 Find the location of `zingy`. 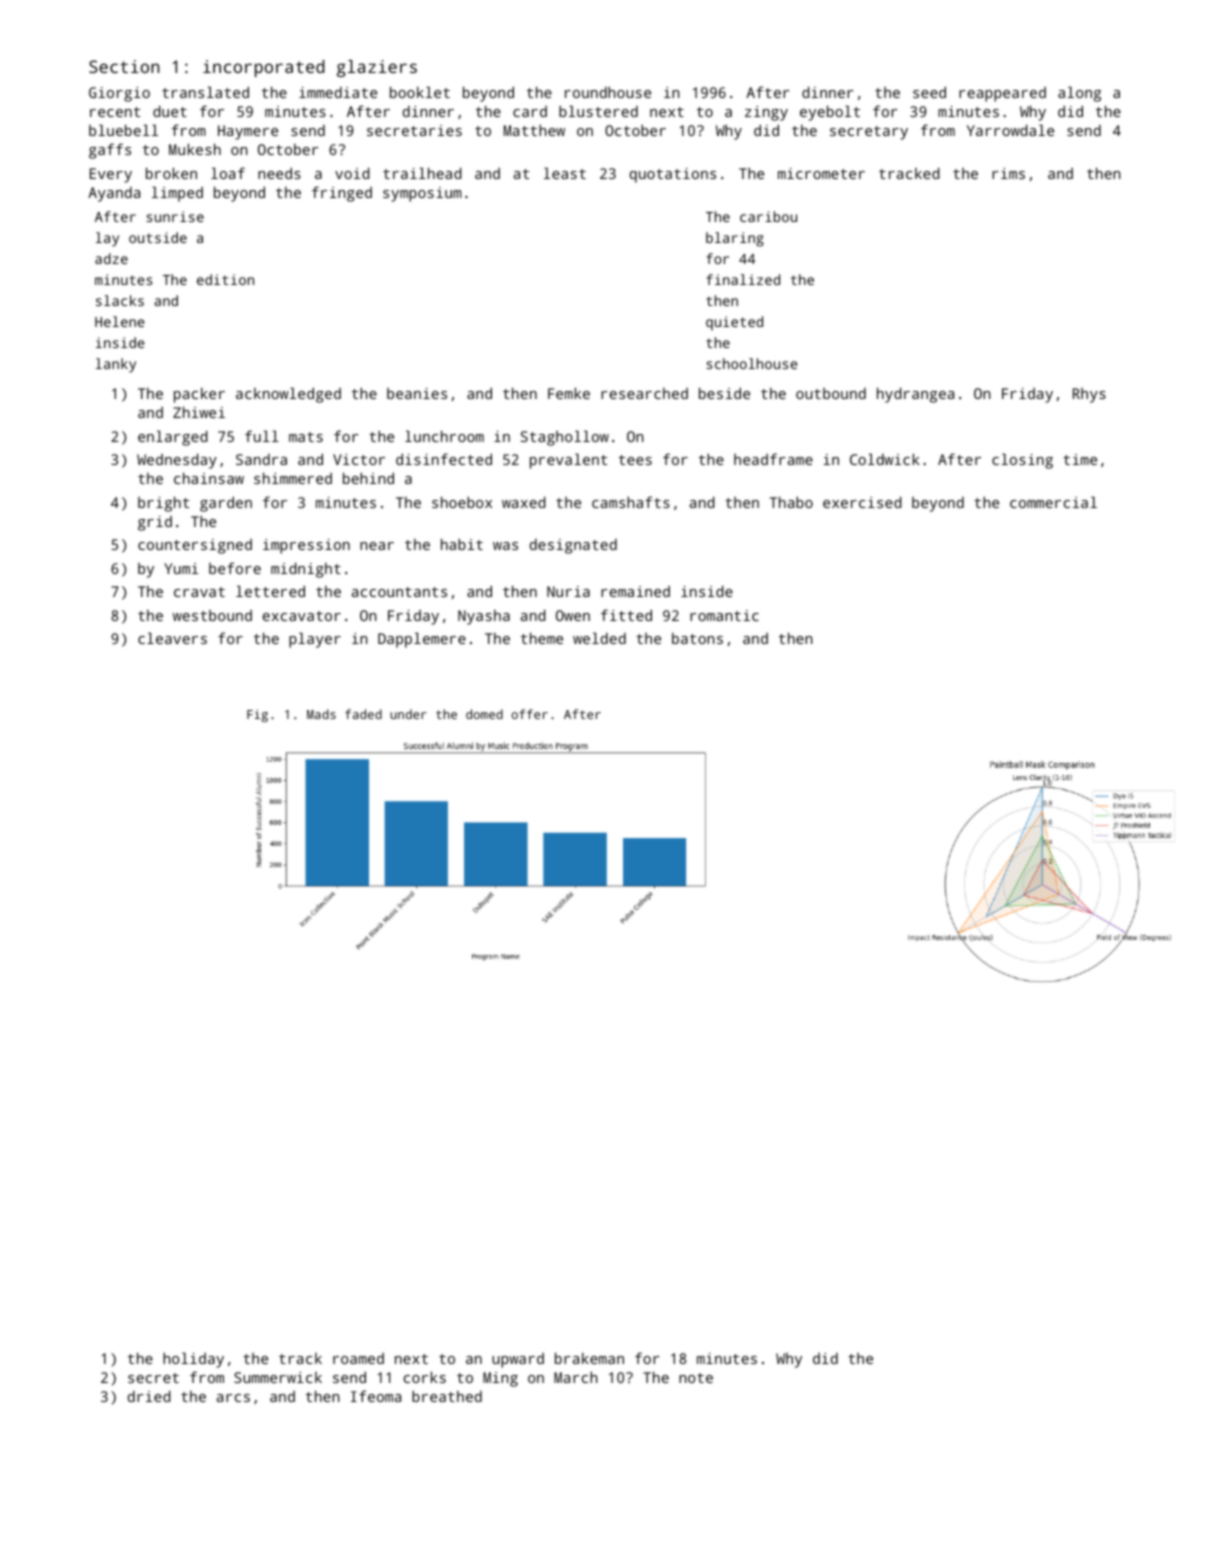

zingy is located at coordinates (766, 113).
